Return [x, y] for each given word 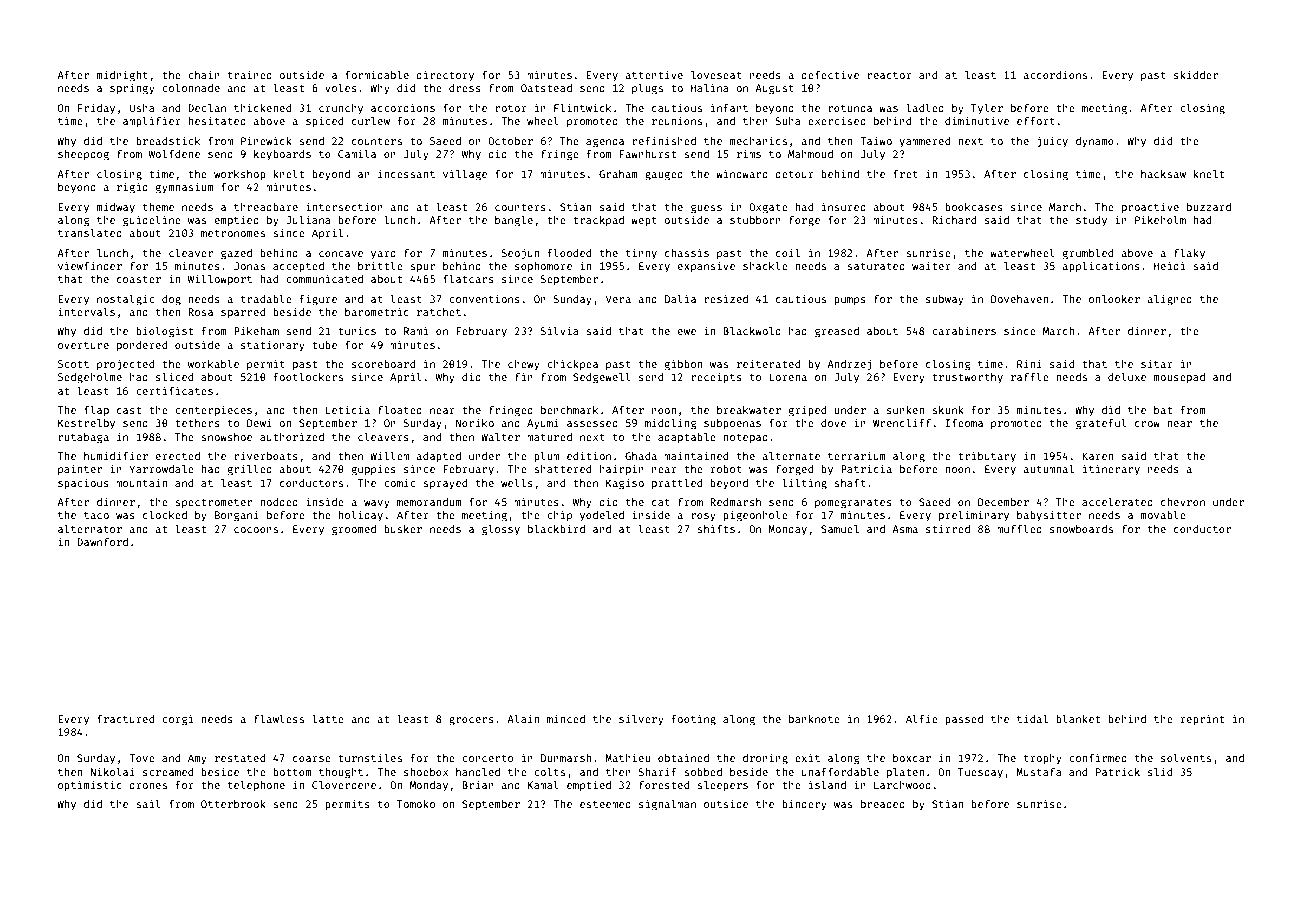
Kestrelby [86, 423]
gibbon [683, 365]
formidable [377, 74]
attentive [654, 74]
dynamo [1095, 142]
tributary [987, 456]
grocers [471, 721]
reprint [1202, 719]
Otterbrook [233, 804]
